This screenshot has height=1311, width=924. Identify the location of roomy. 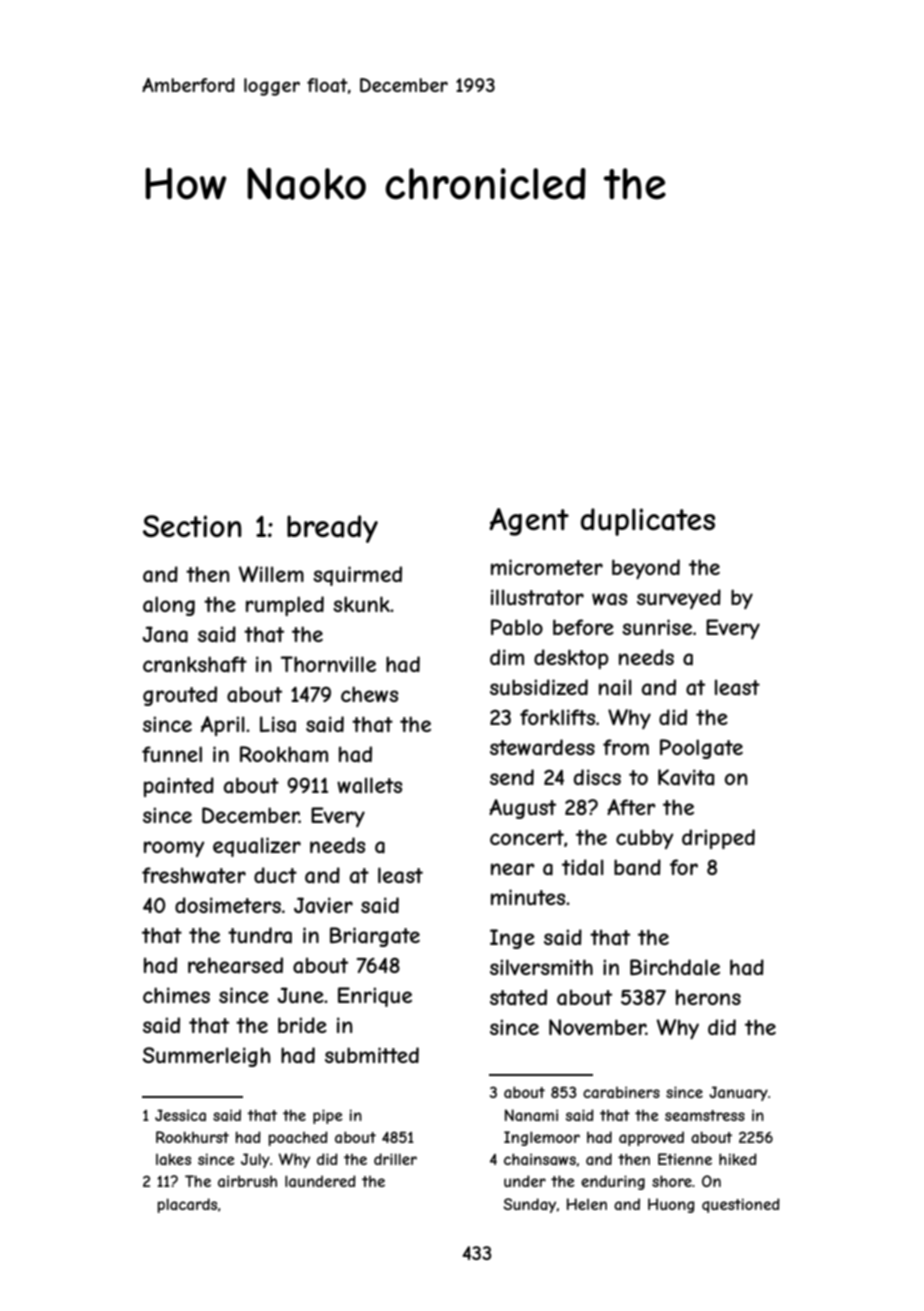
(174, 849).
